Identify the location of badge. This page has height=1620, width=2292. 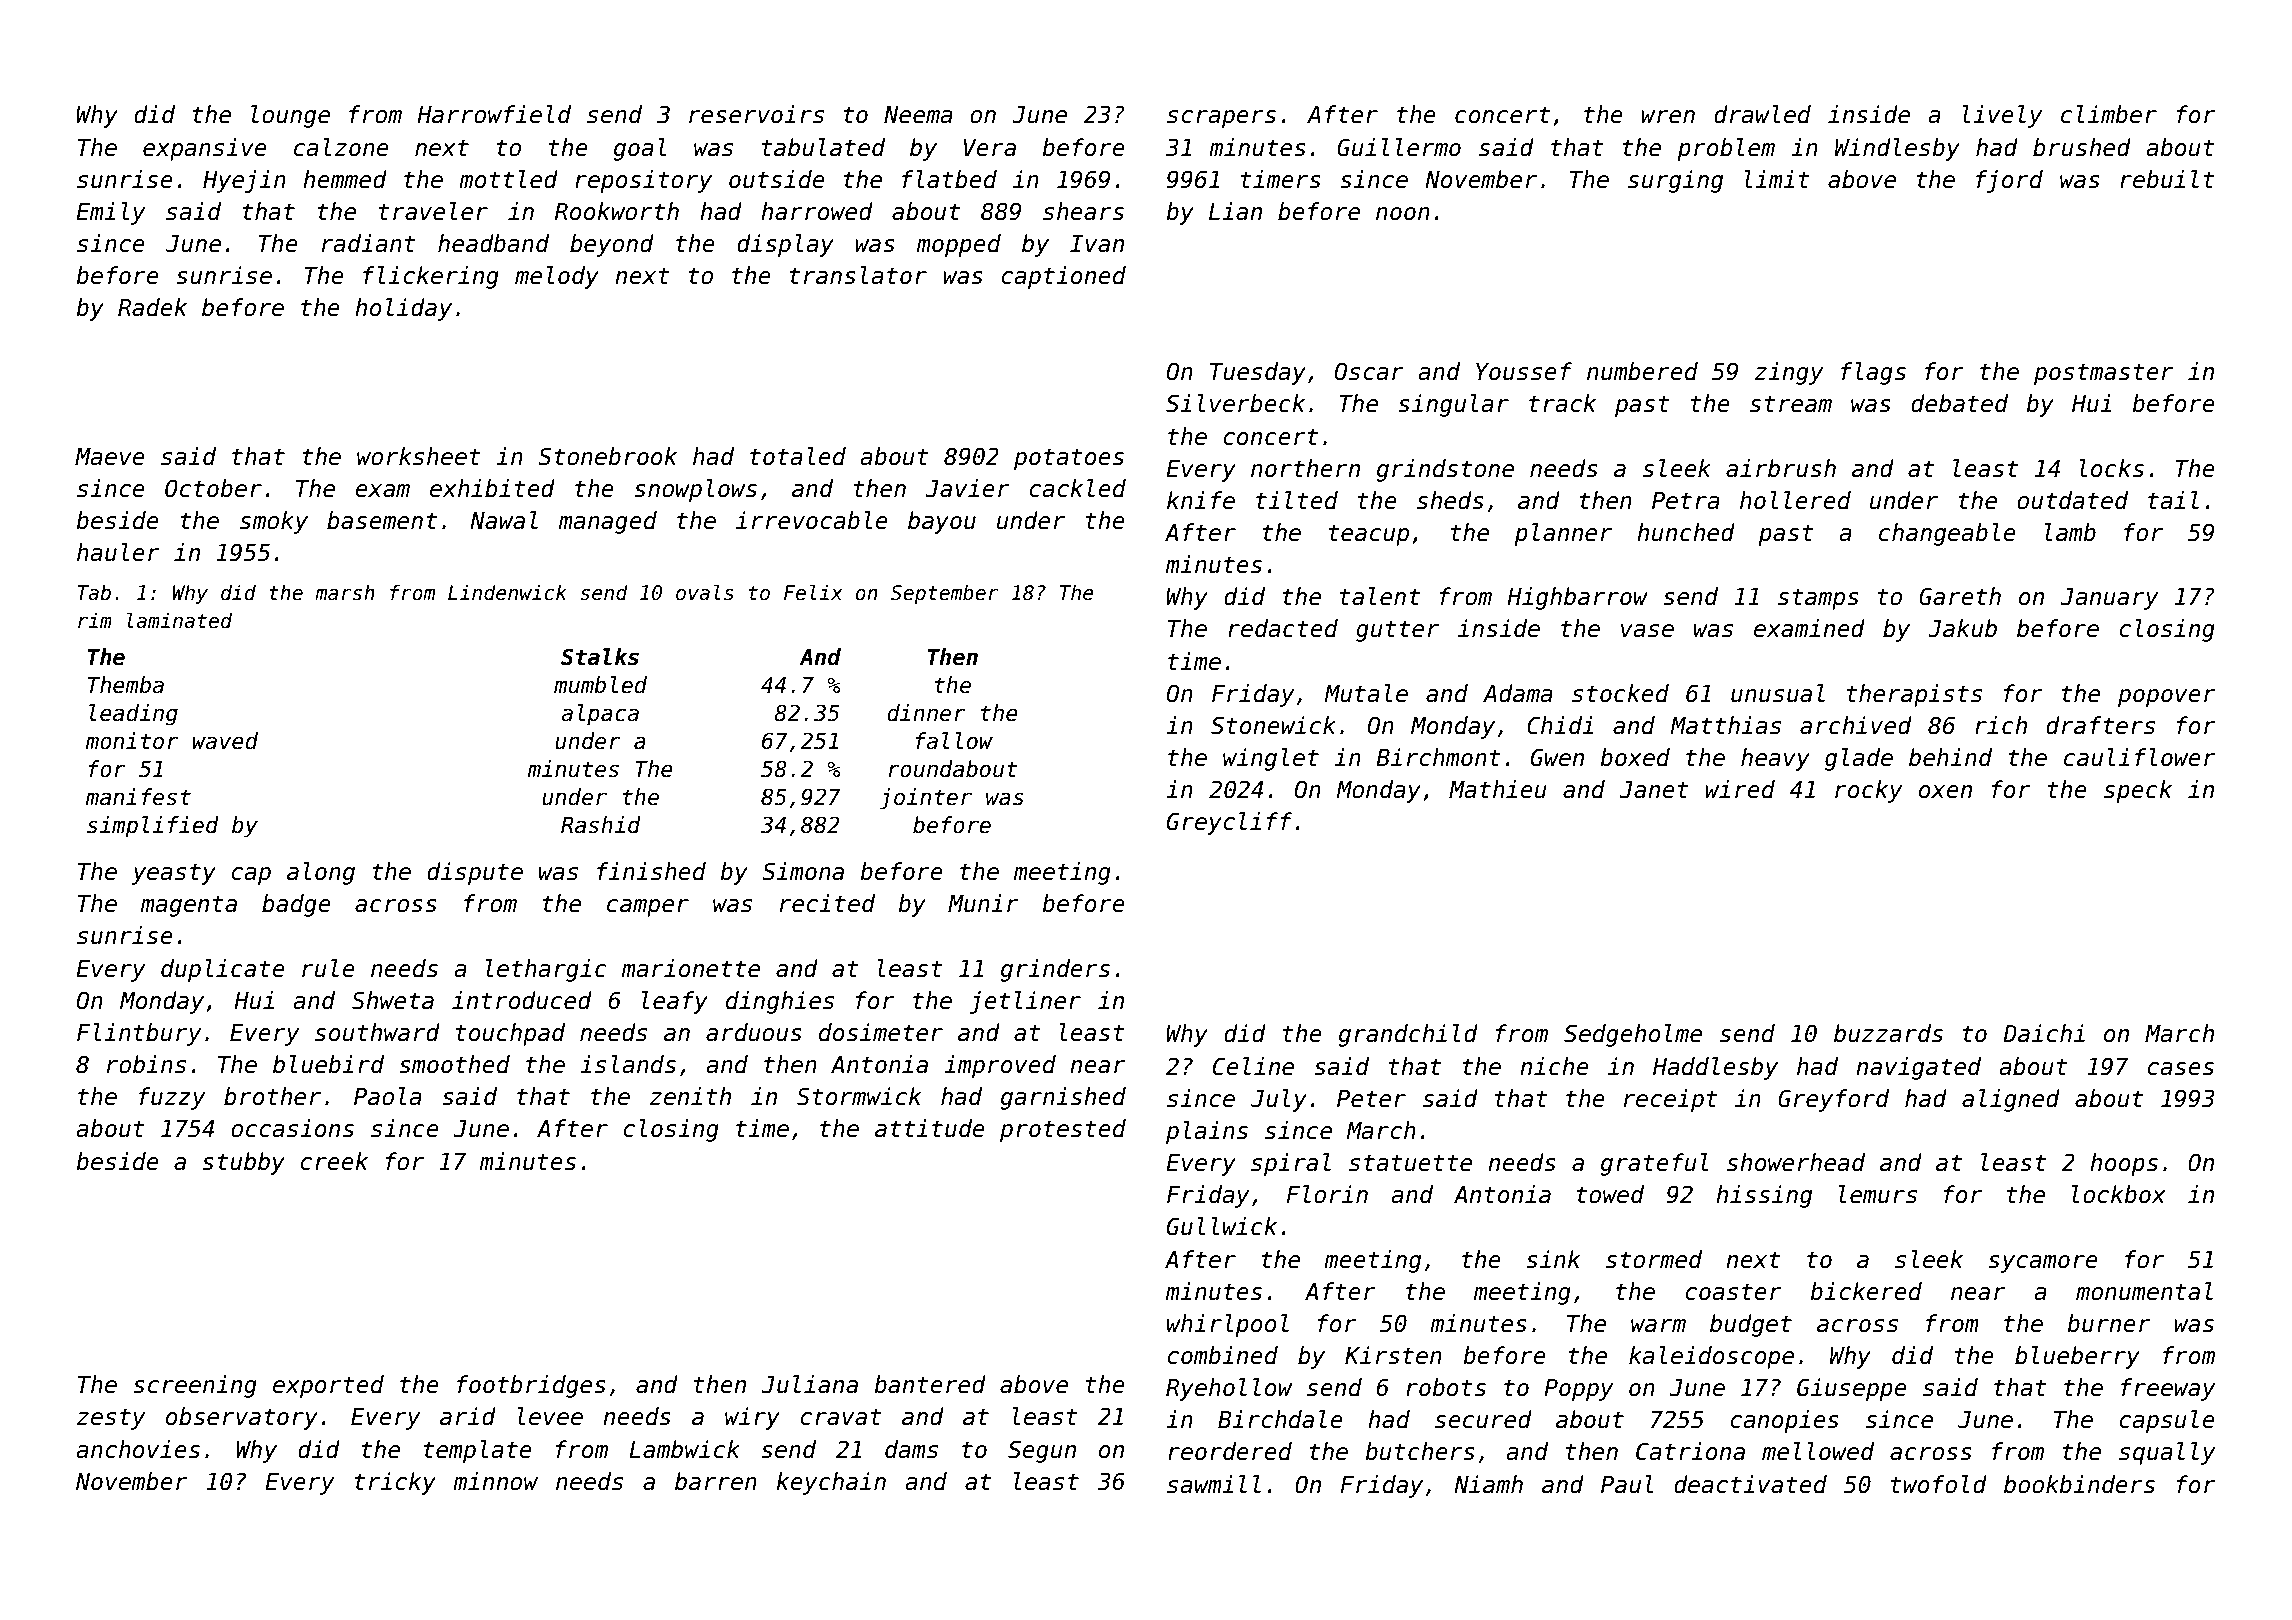
(296, 905).
